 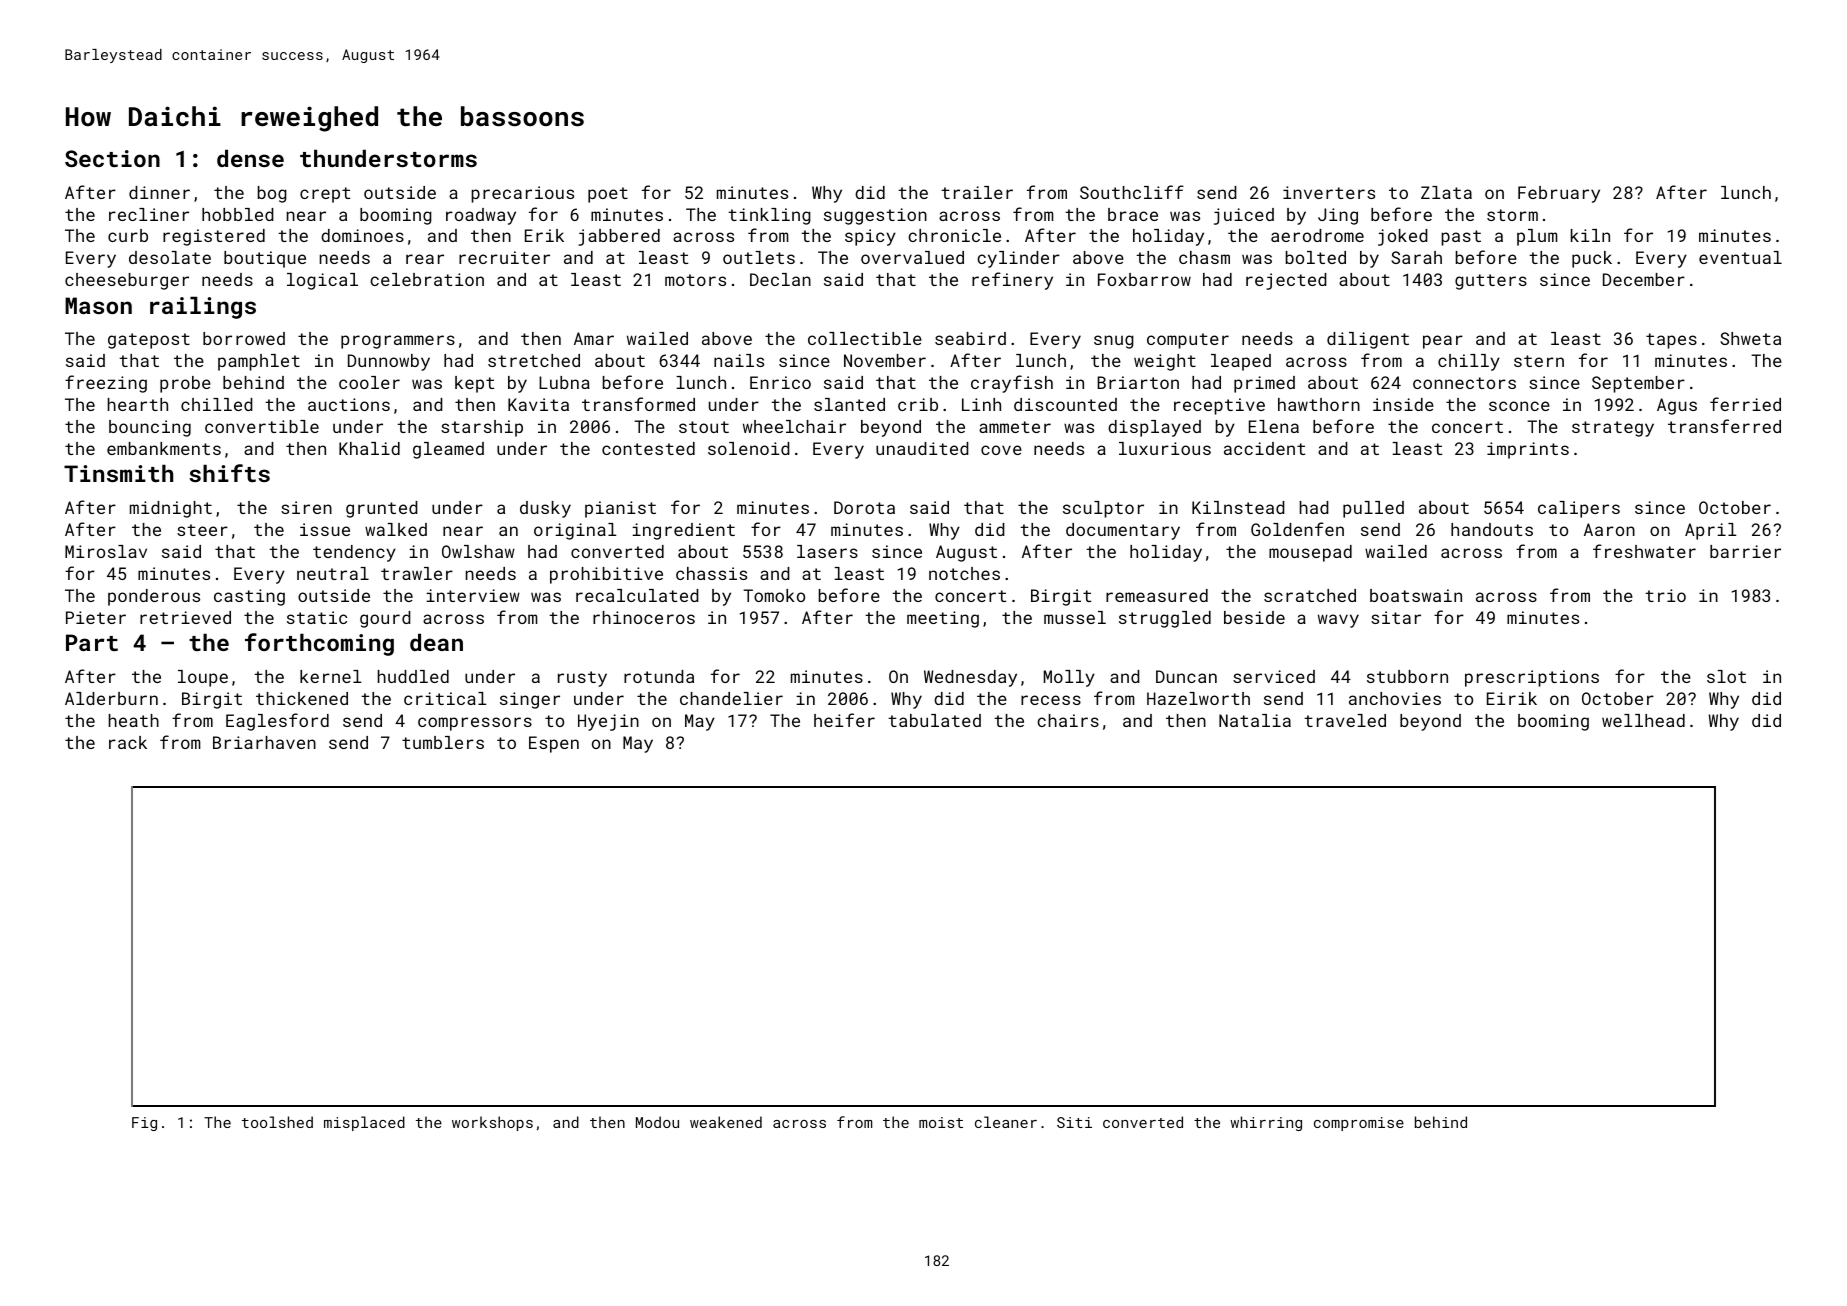 I want to click on slot, so click(x=1726, y=676).
